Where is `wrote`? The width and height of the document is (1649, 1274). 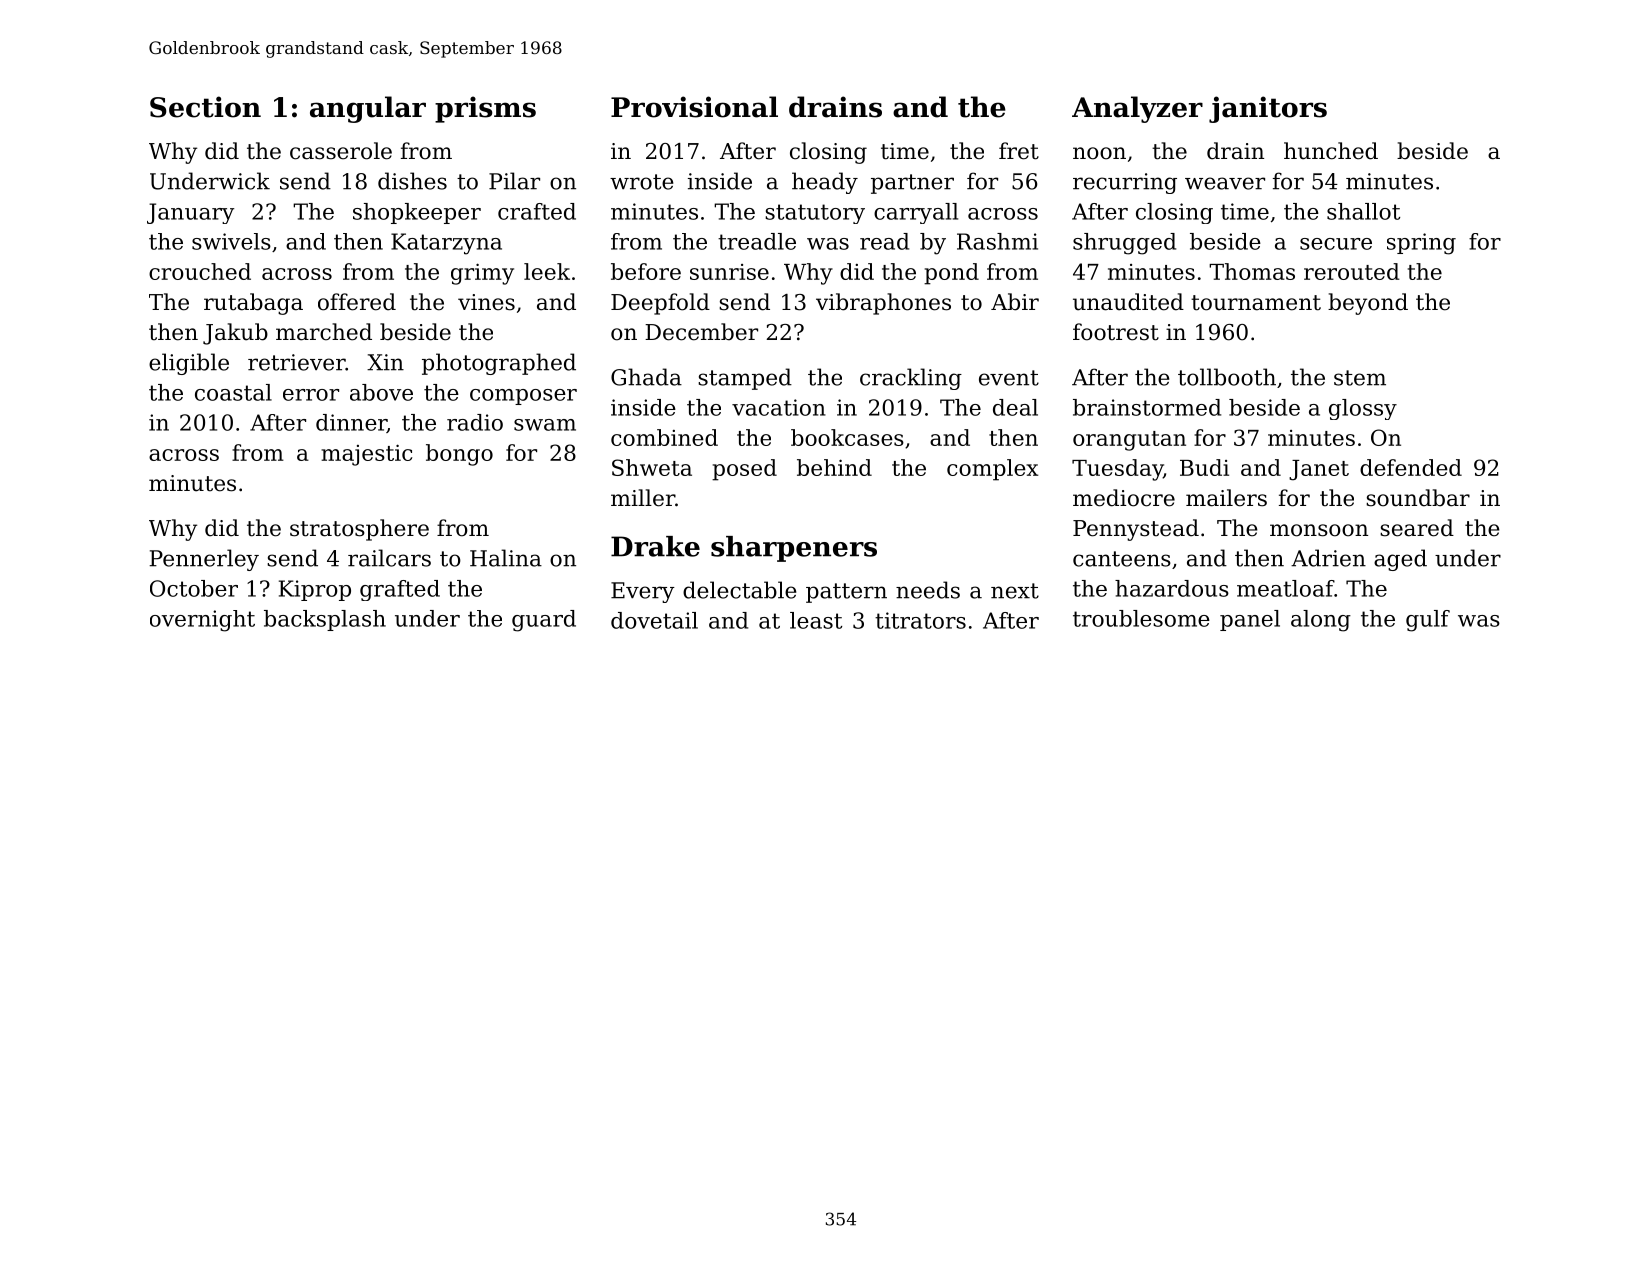
wrote is located at coordinates (641, 182).
